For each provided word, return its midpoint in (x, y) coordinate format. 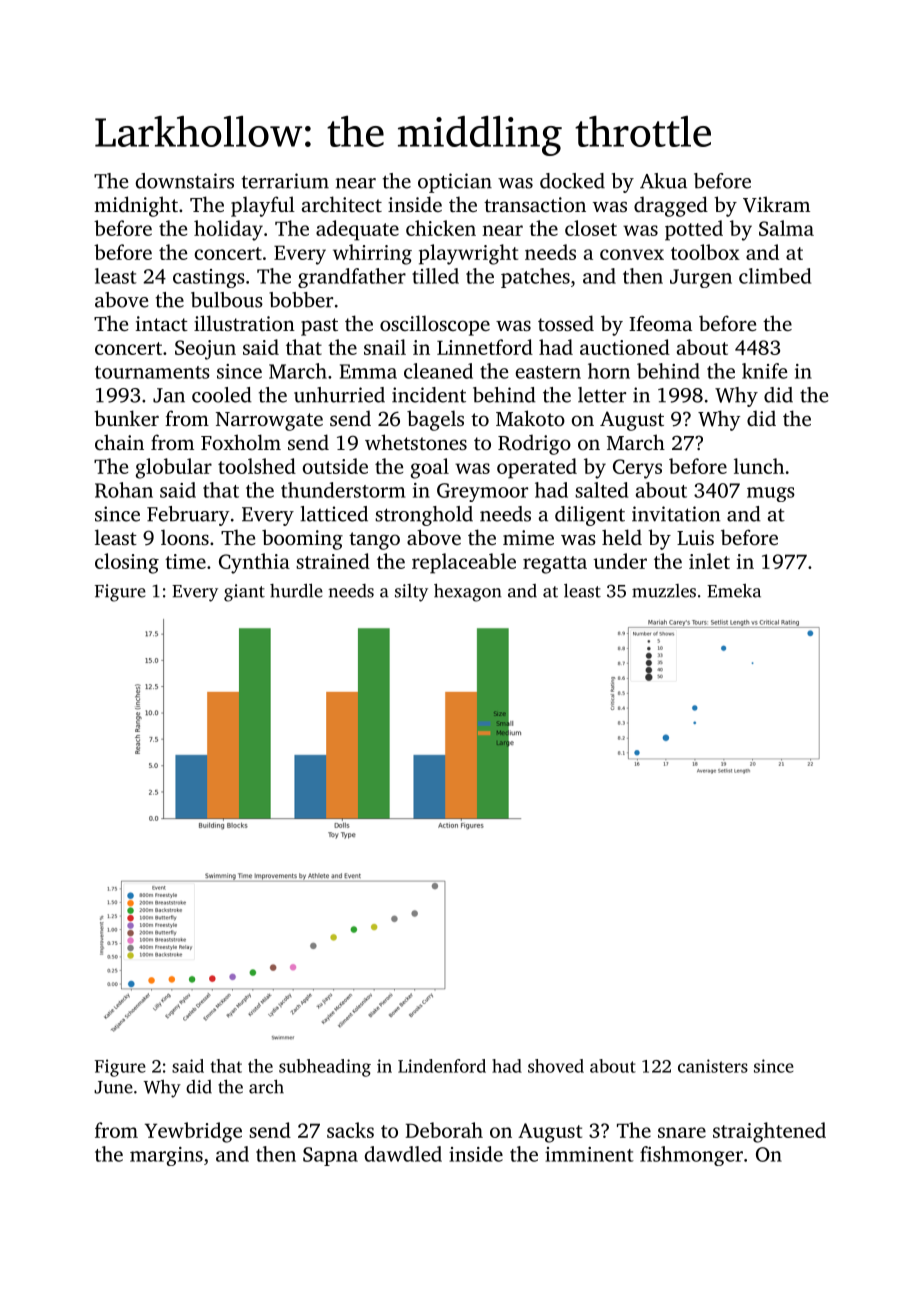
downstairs (184, 181)
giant (244, 593)
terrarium (285, 181)
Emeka (734, 591)
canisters (713, 1066)
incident (429, 395)
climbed (775, 276)
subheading (325, 1068)
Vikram (776, 204)
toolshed (257, 466)
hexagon (467, 592)
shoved (556, 1066)
